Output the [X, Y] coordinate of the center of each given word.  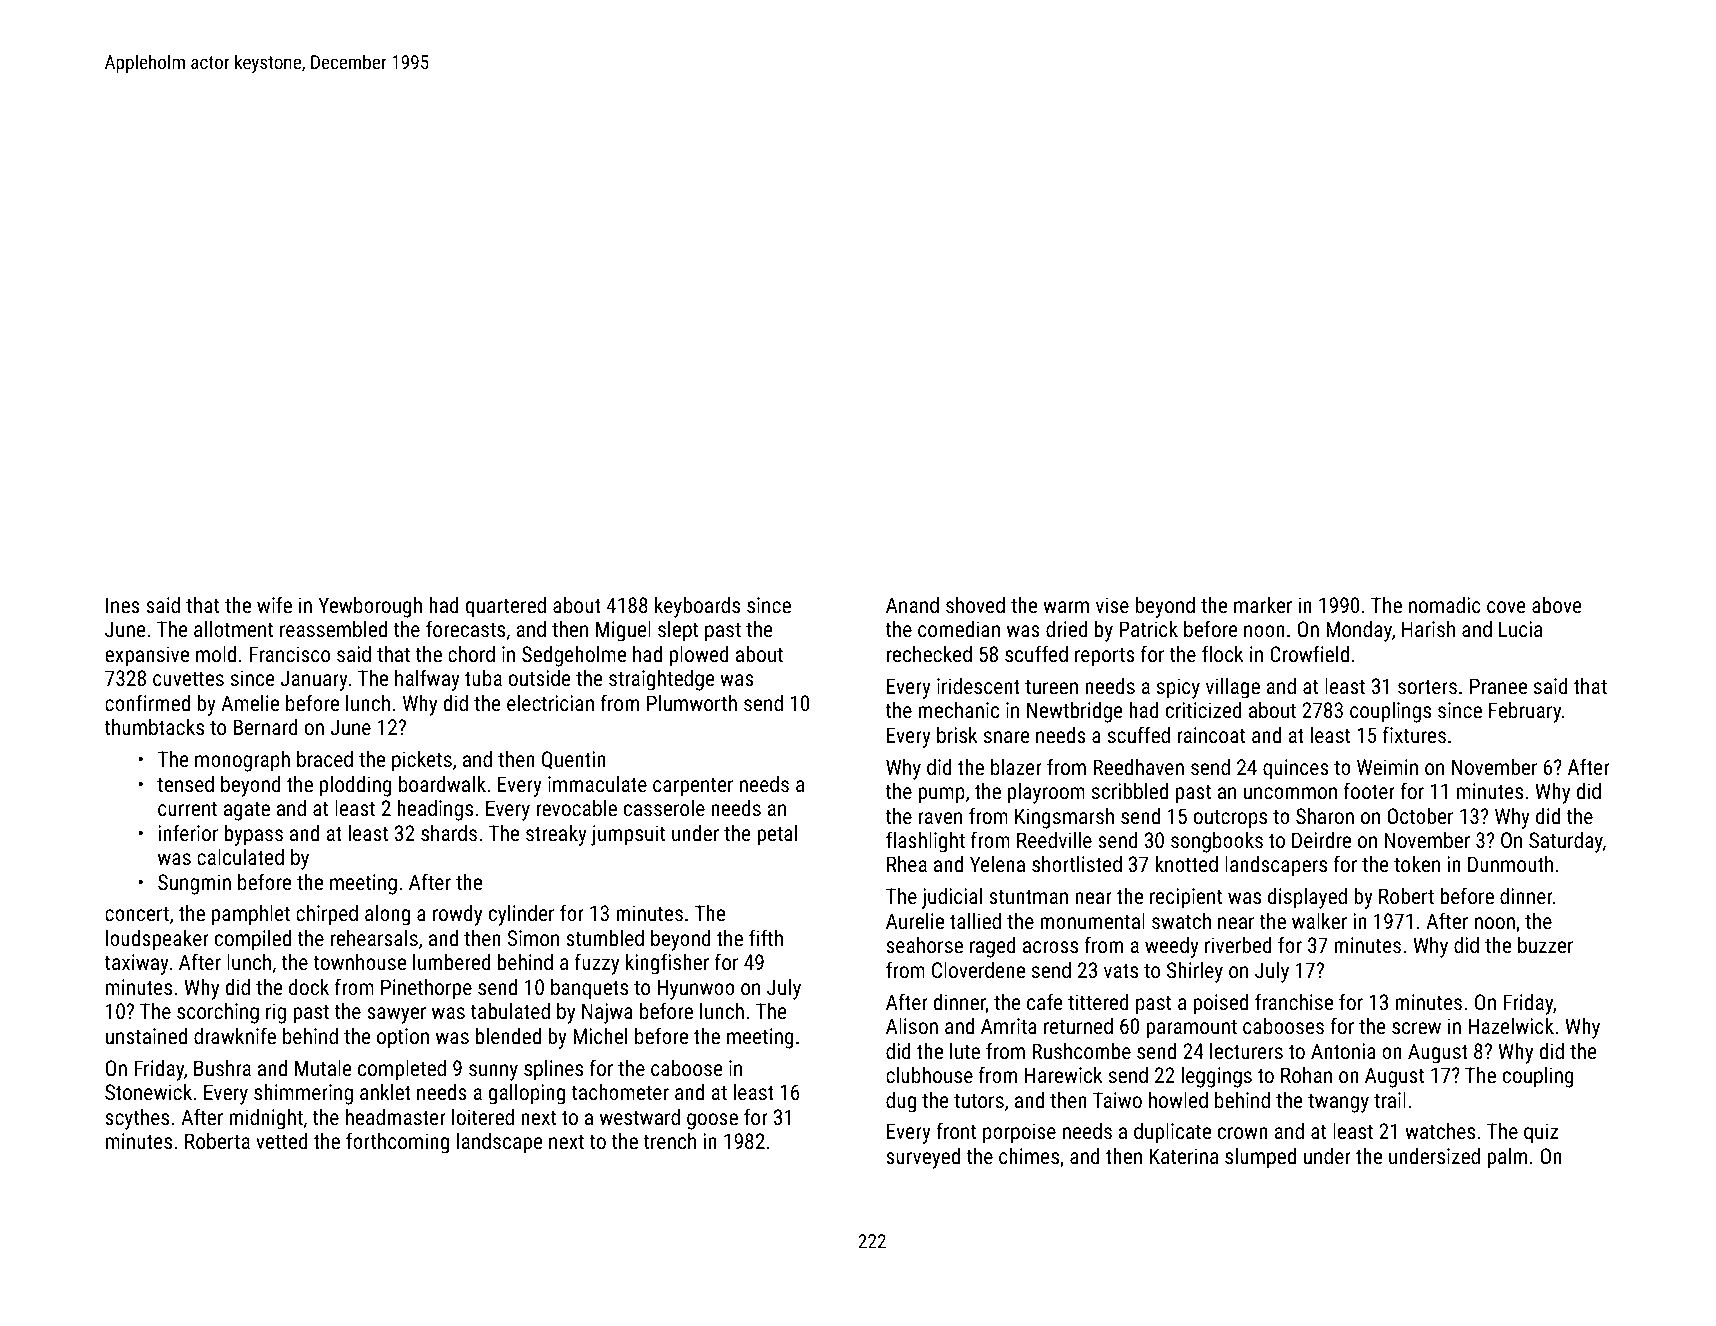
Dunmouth [1510, 863]
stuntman [1028, 897]
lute [965, 1050]
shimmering [303, 1094]
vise [1112, 605]
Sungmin [194, 884]
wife [274, 604]
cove [1506, 607]
